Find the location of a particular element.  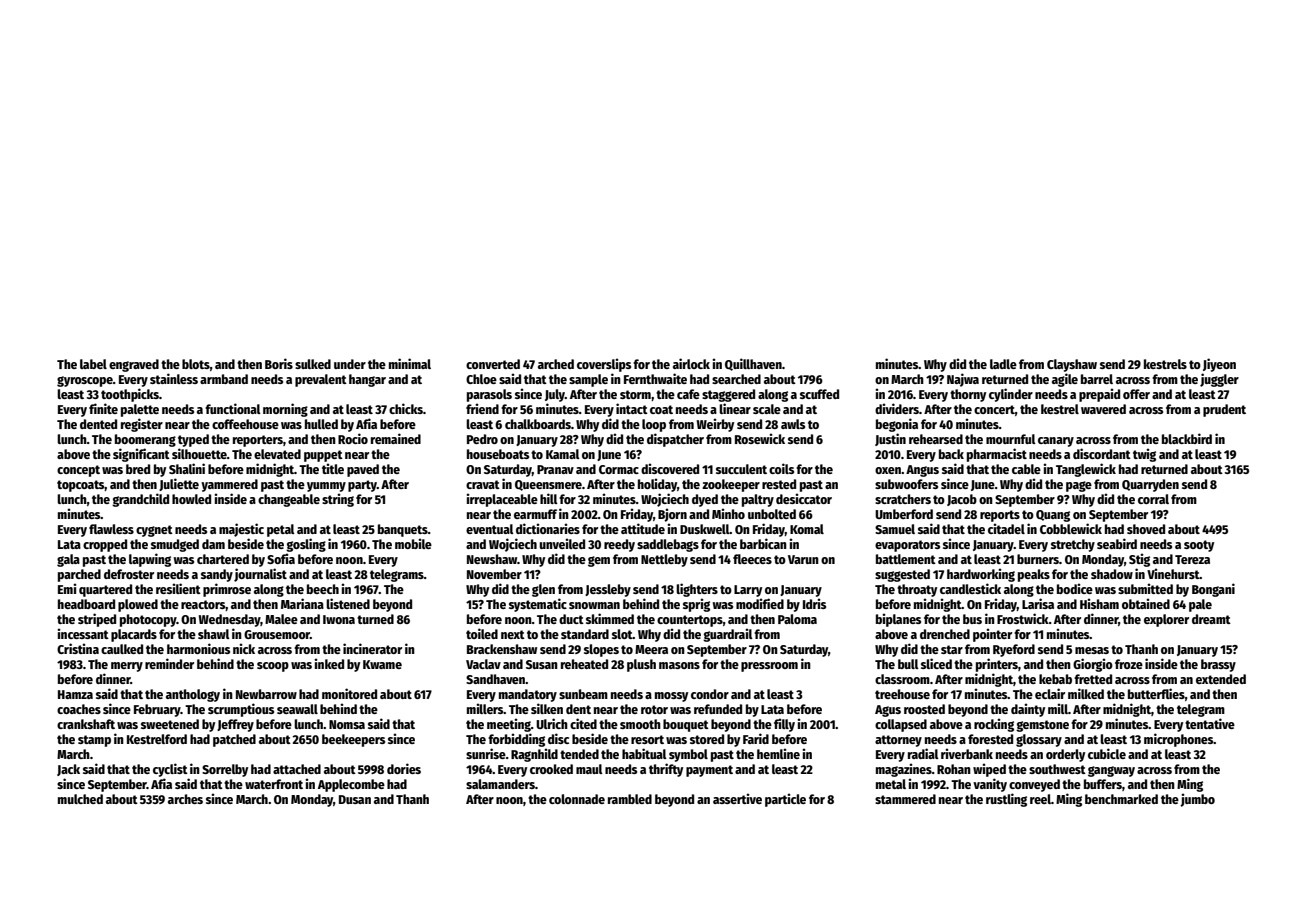

cyclist is located at coordinates (170, 770).
